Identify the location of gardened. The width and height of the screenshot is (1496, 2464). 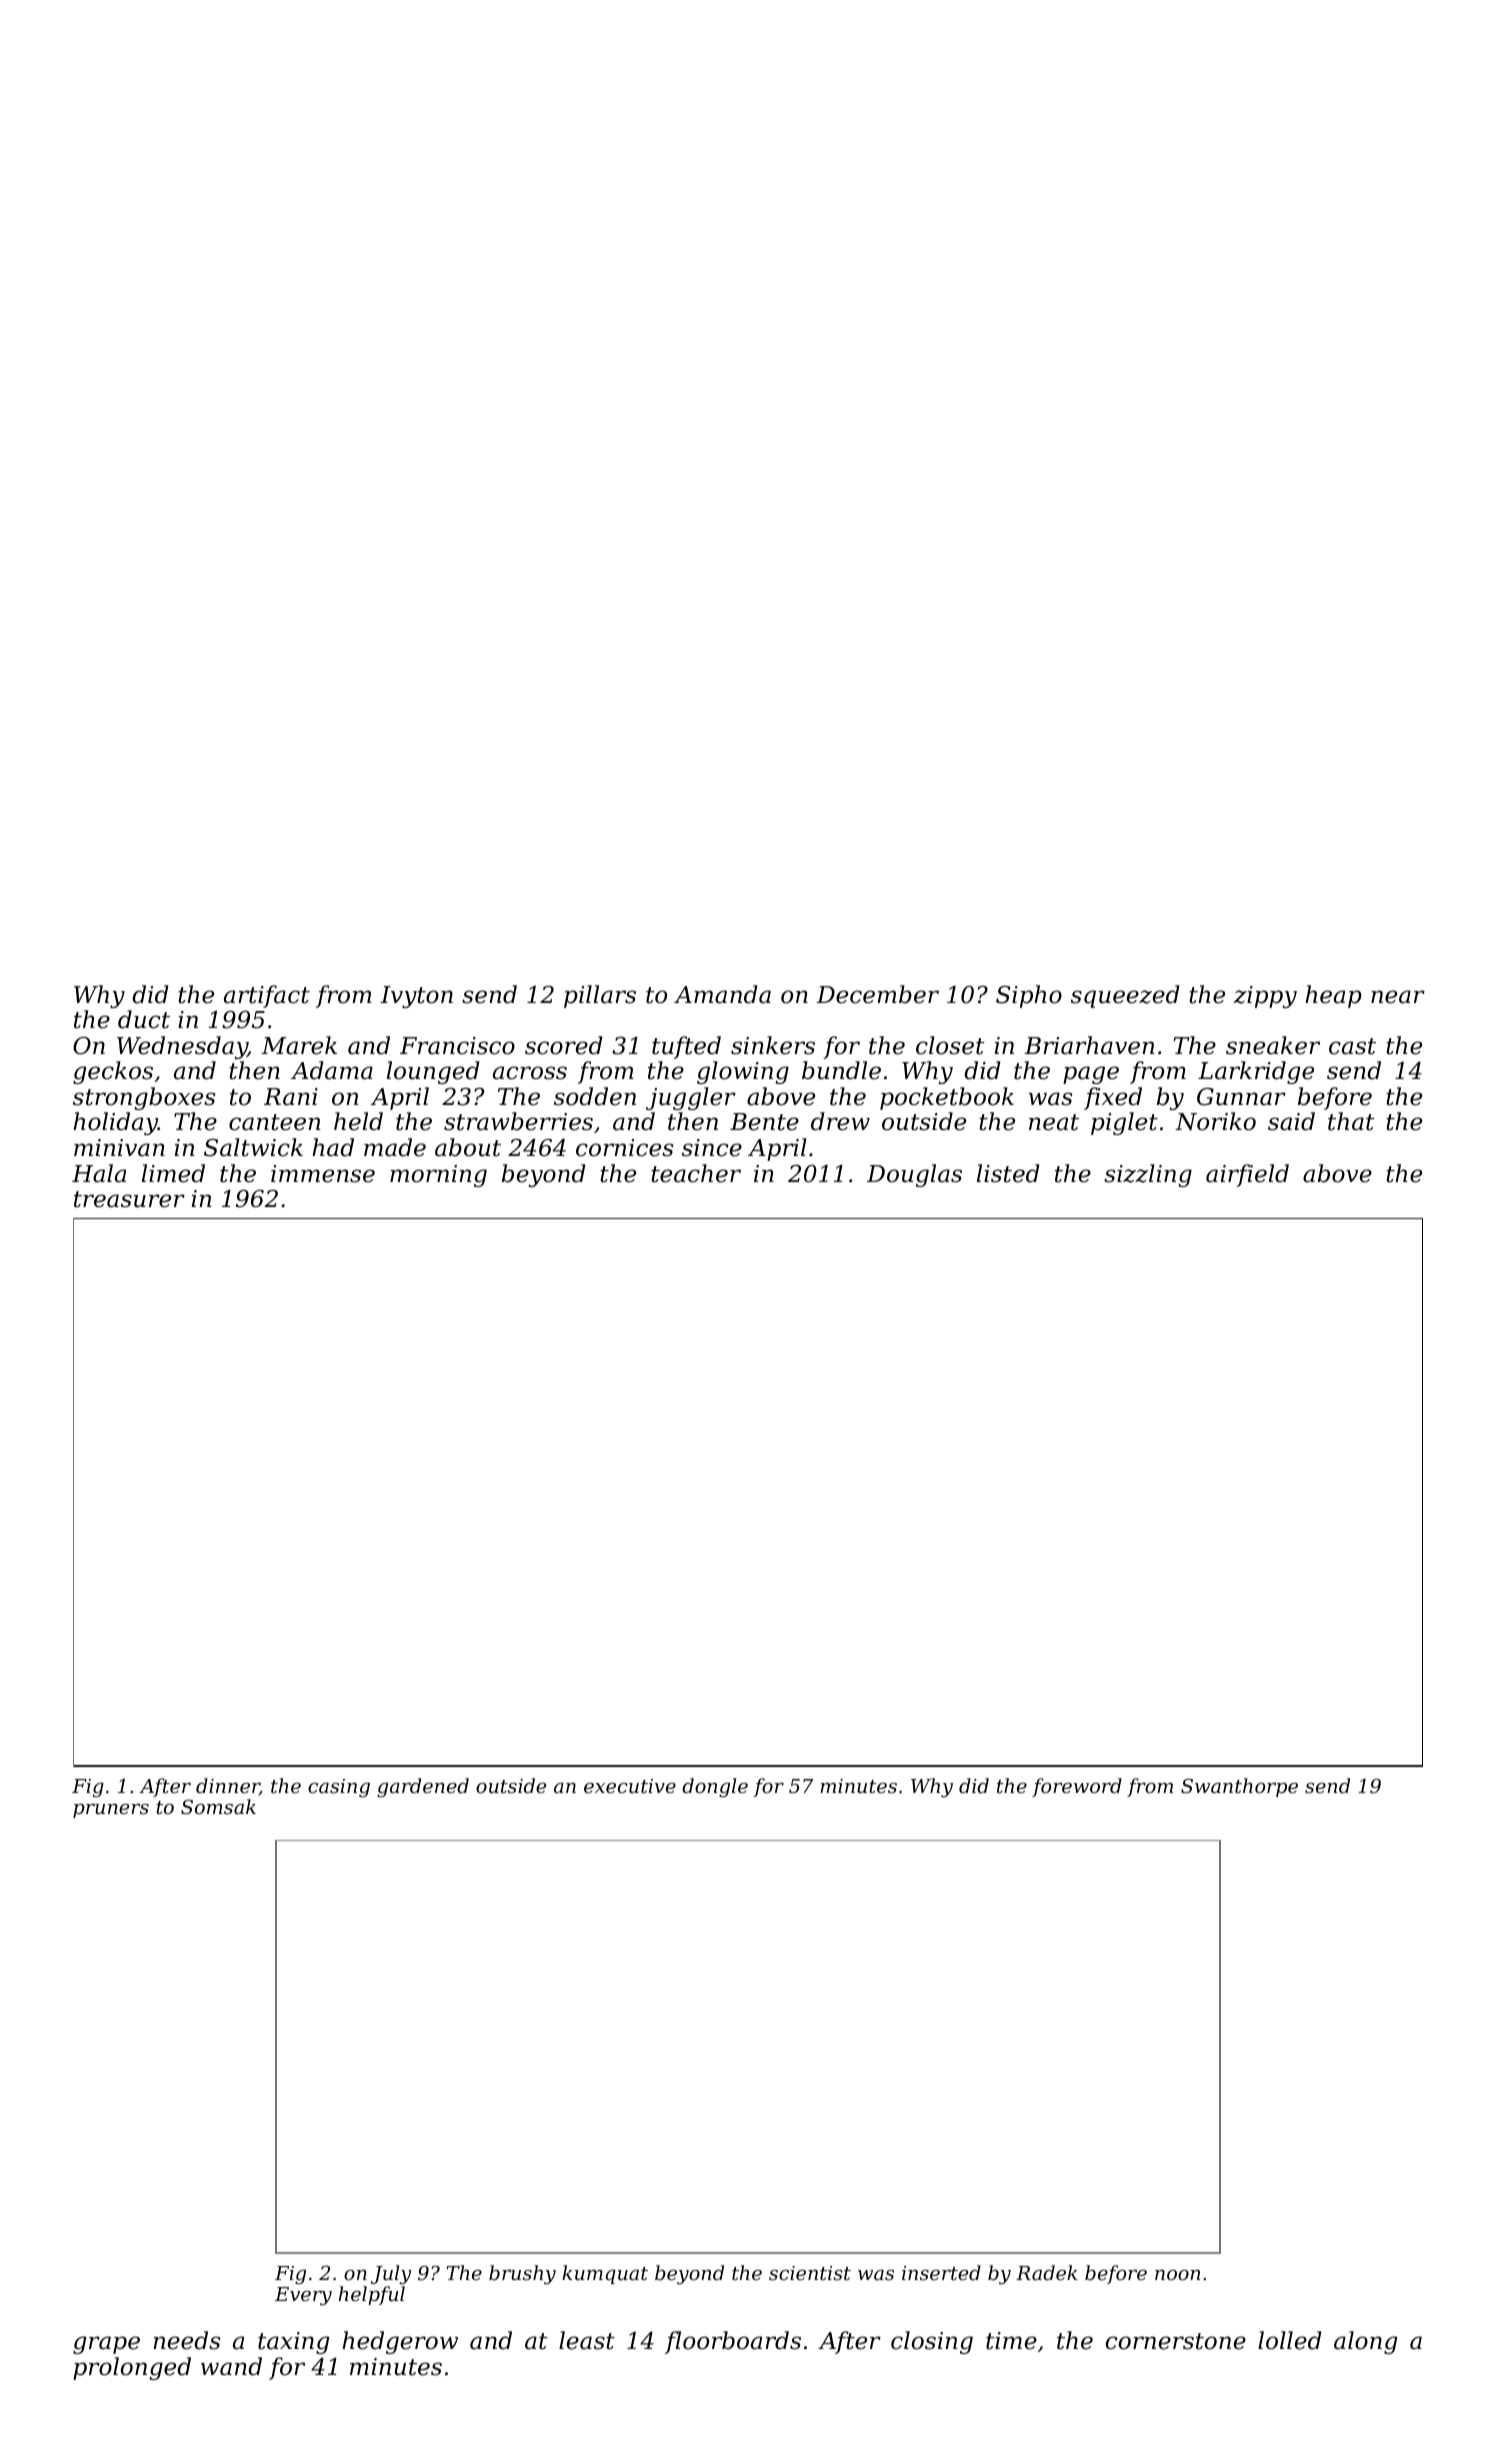
(423, 1787).
